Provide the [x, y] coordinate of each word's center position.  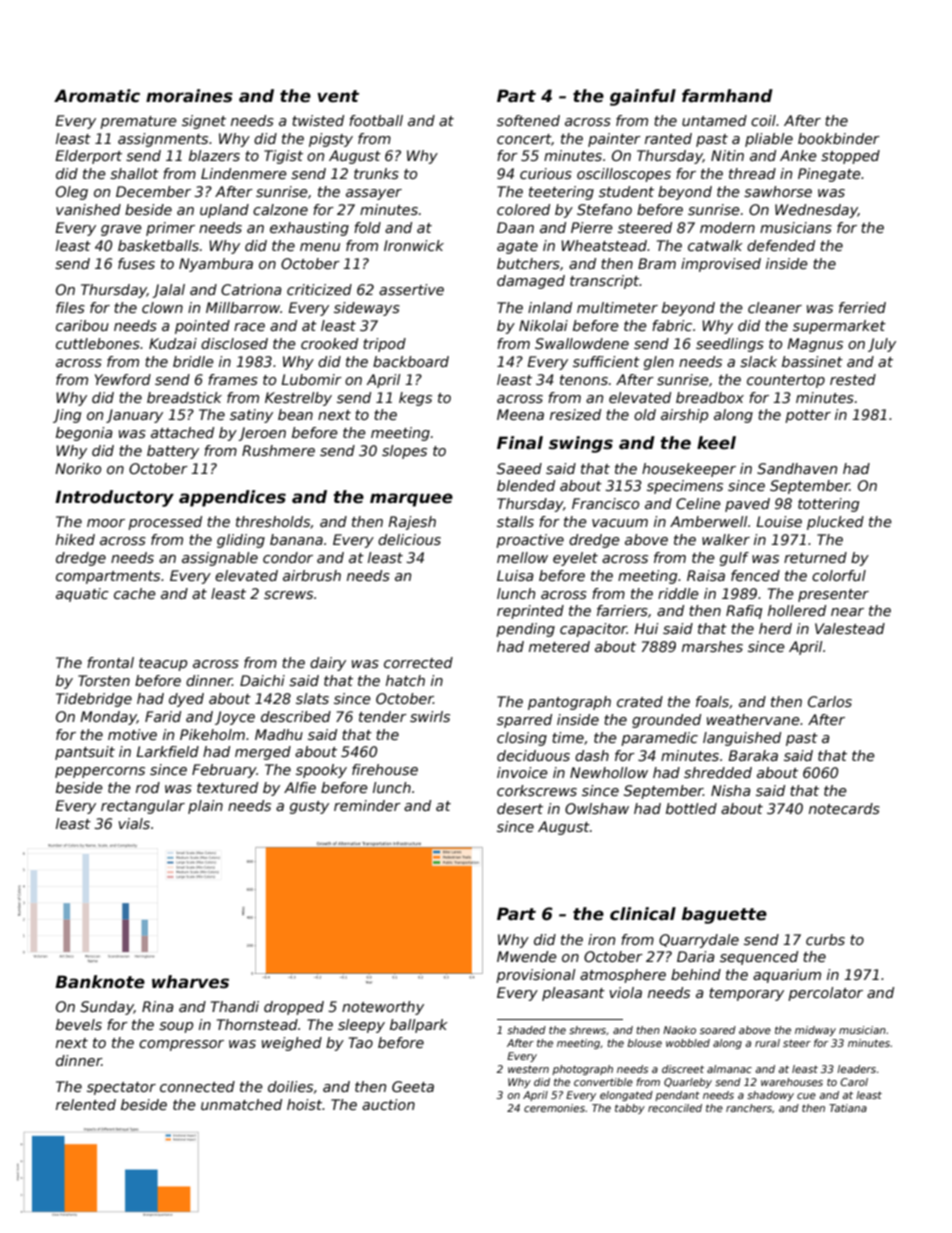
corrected [418, 662]
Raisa [706, 575]
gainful [643, 97]
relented [86, 1104]
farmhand [727, 96]
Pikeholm [212, 734]
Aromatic [97, 96]
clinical [643, 914]
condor [288, 557]
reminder [367, 805]
